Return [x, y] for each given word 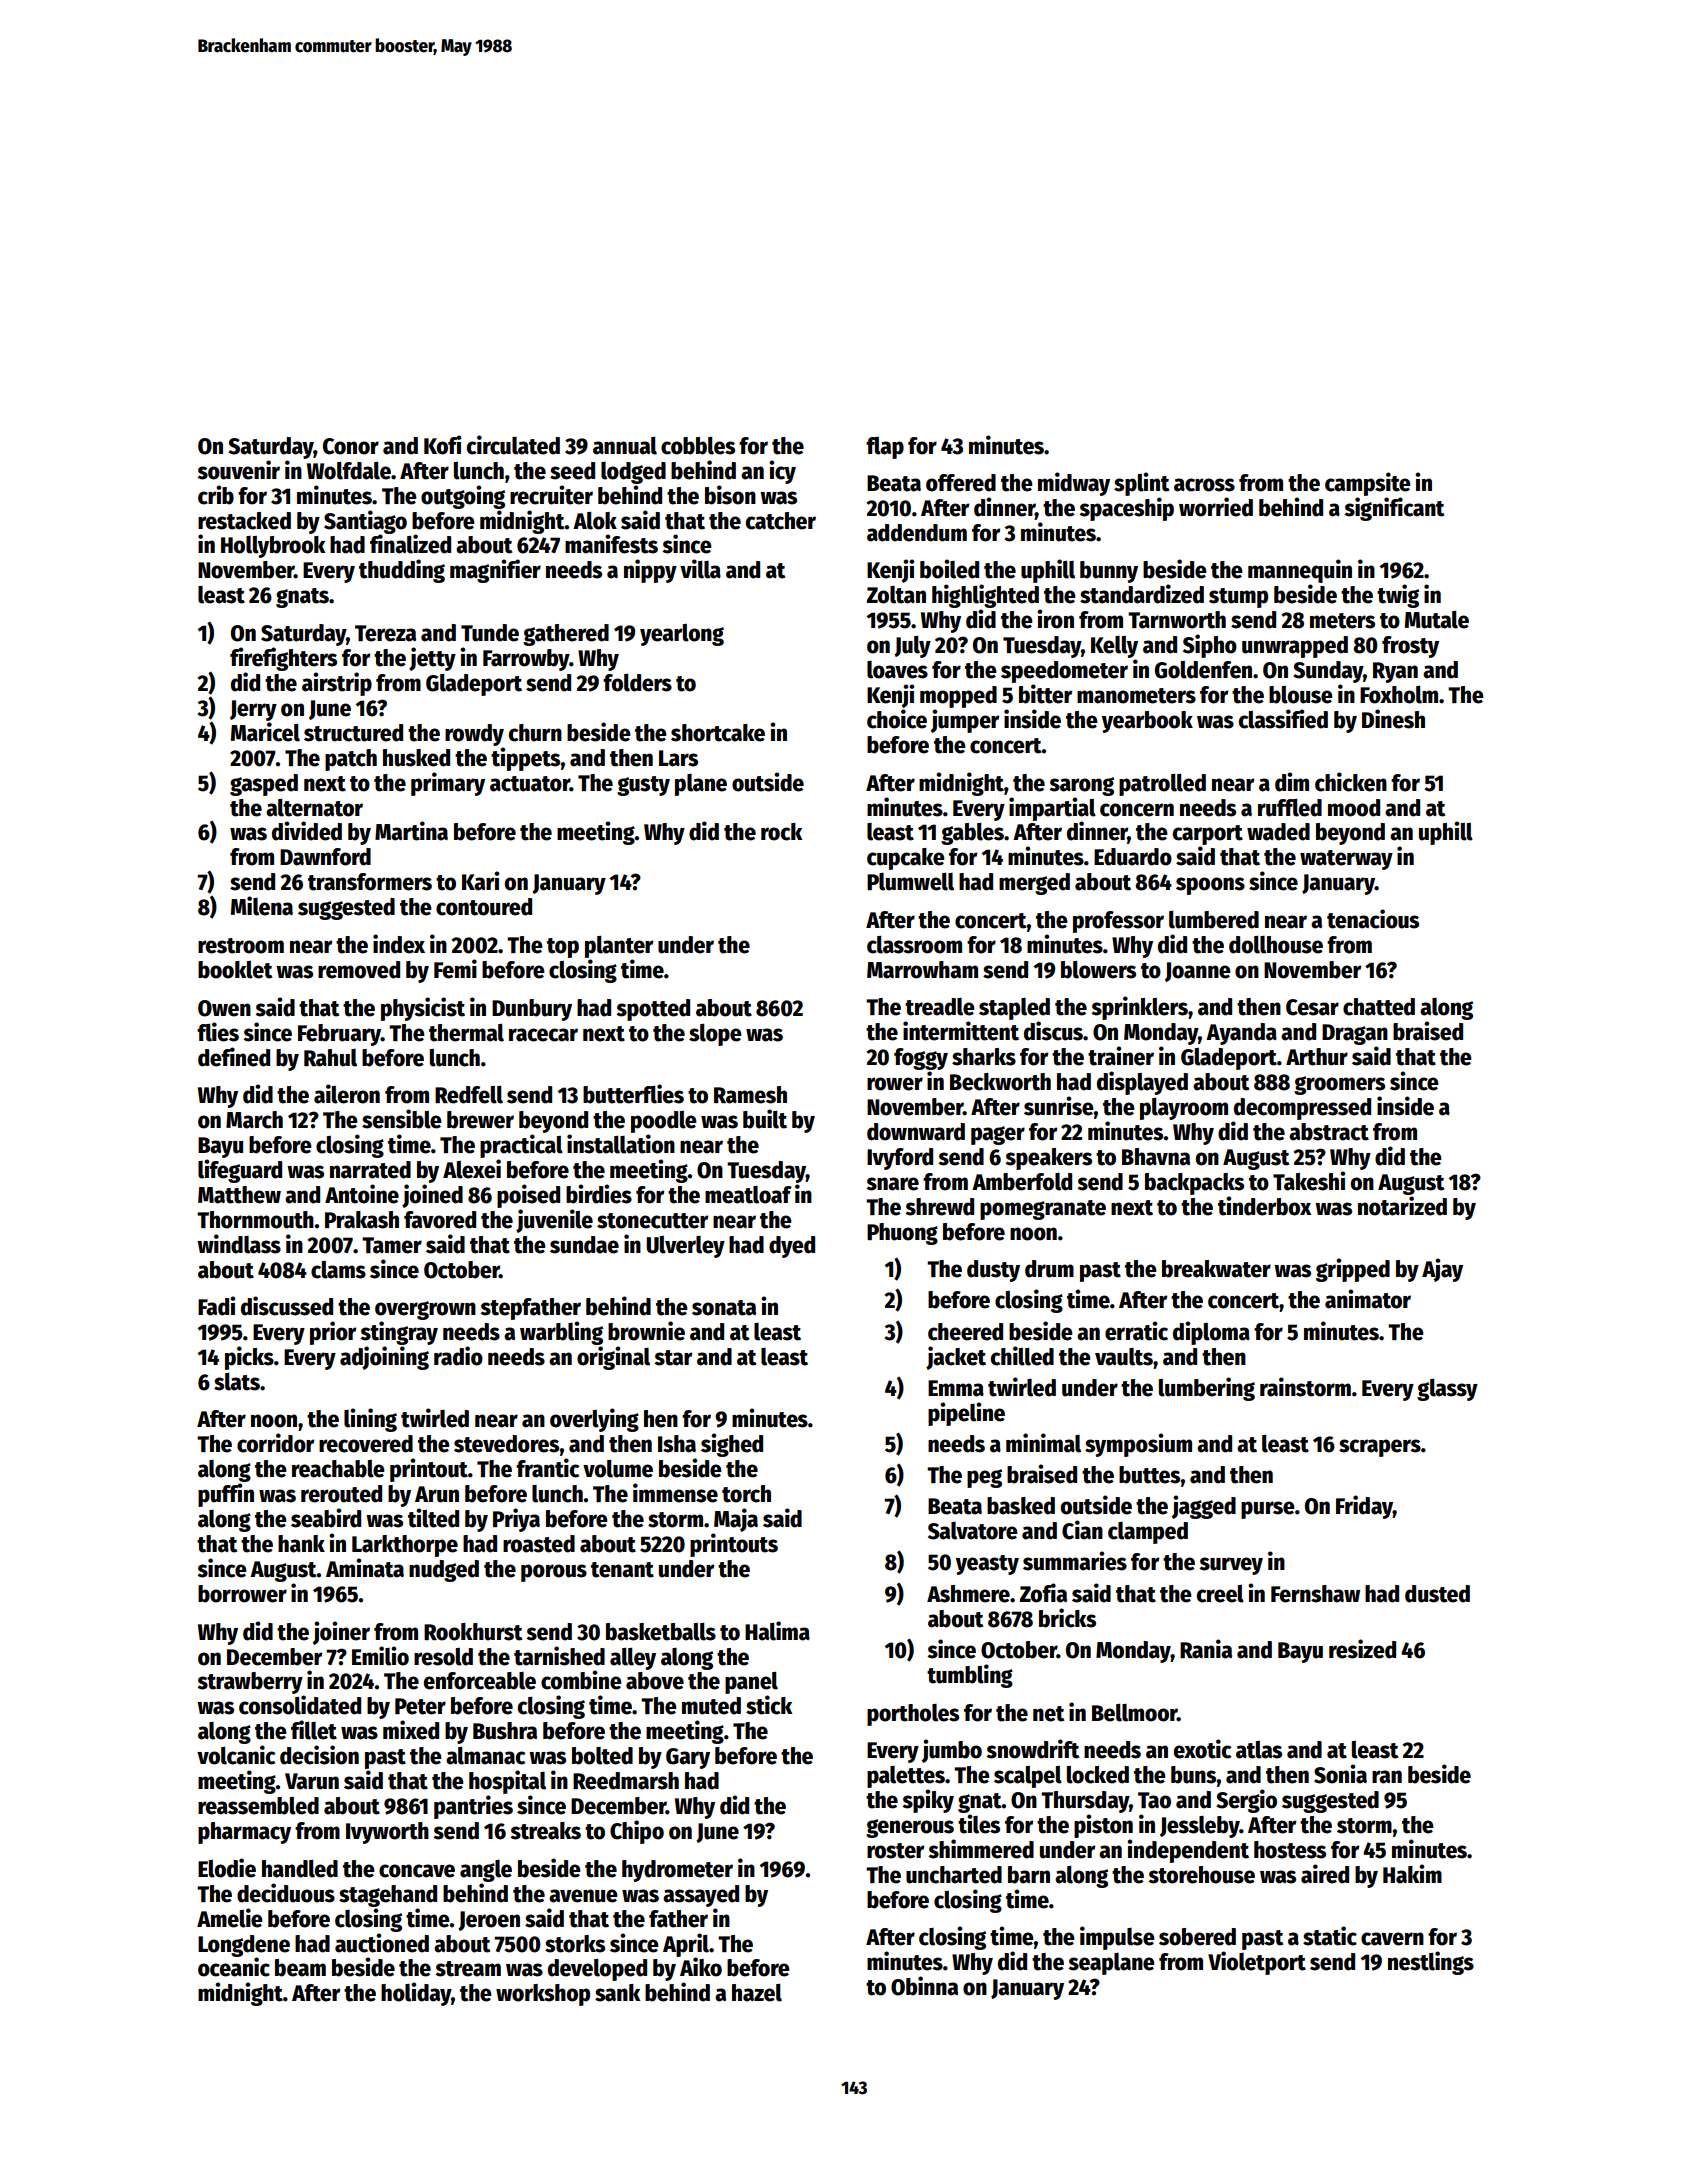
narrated [370, 1170]
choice [897, 719]
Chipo [637, 1832]
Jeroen [489, 1921]
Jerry [253, 710]
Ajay [1442, 1270]
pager [998, 1135]
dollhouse [1276, 945]
